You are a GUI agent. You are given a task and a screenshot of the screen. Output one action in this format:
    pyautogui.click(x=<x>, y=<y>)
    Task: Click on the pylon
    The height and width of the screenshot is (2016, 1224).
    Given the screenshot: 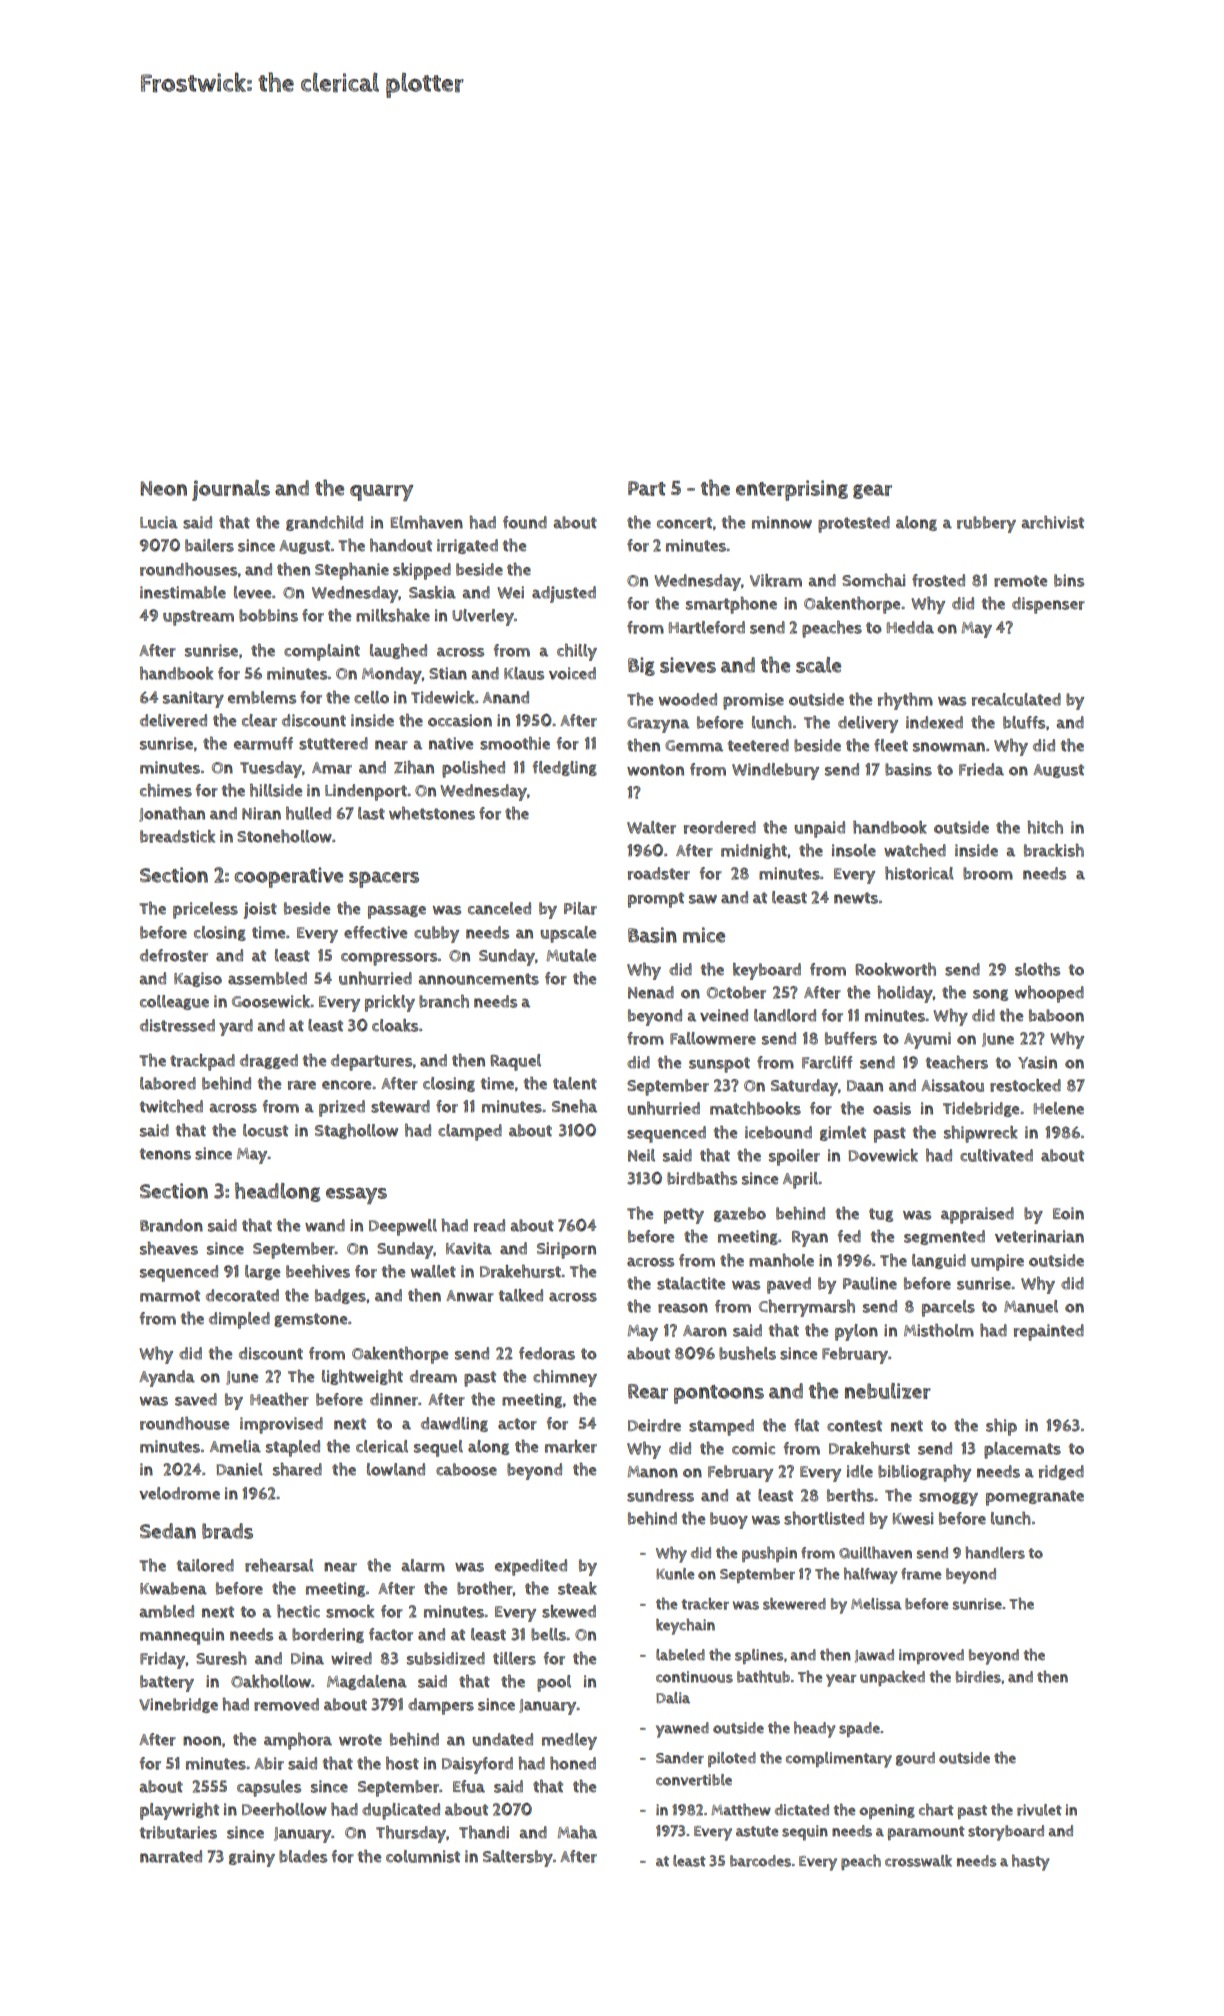 What is the action you would take?
    pyautogui.click(x=856, y=1332)
